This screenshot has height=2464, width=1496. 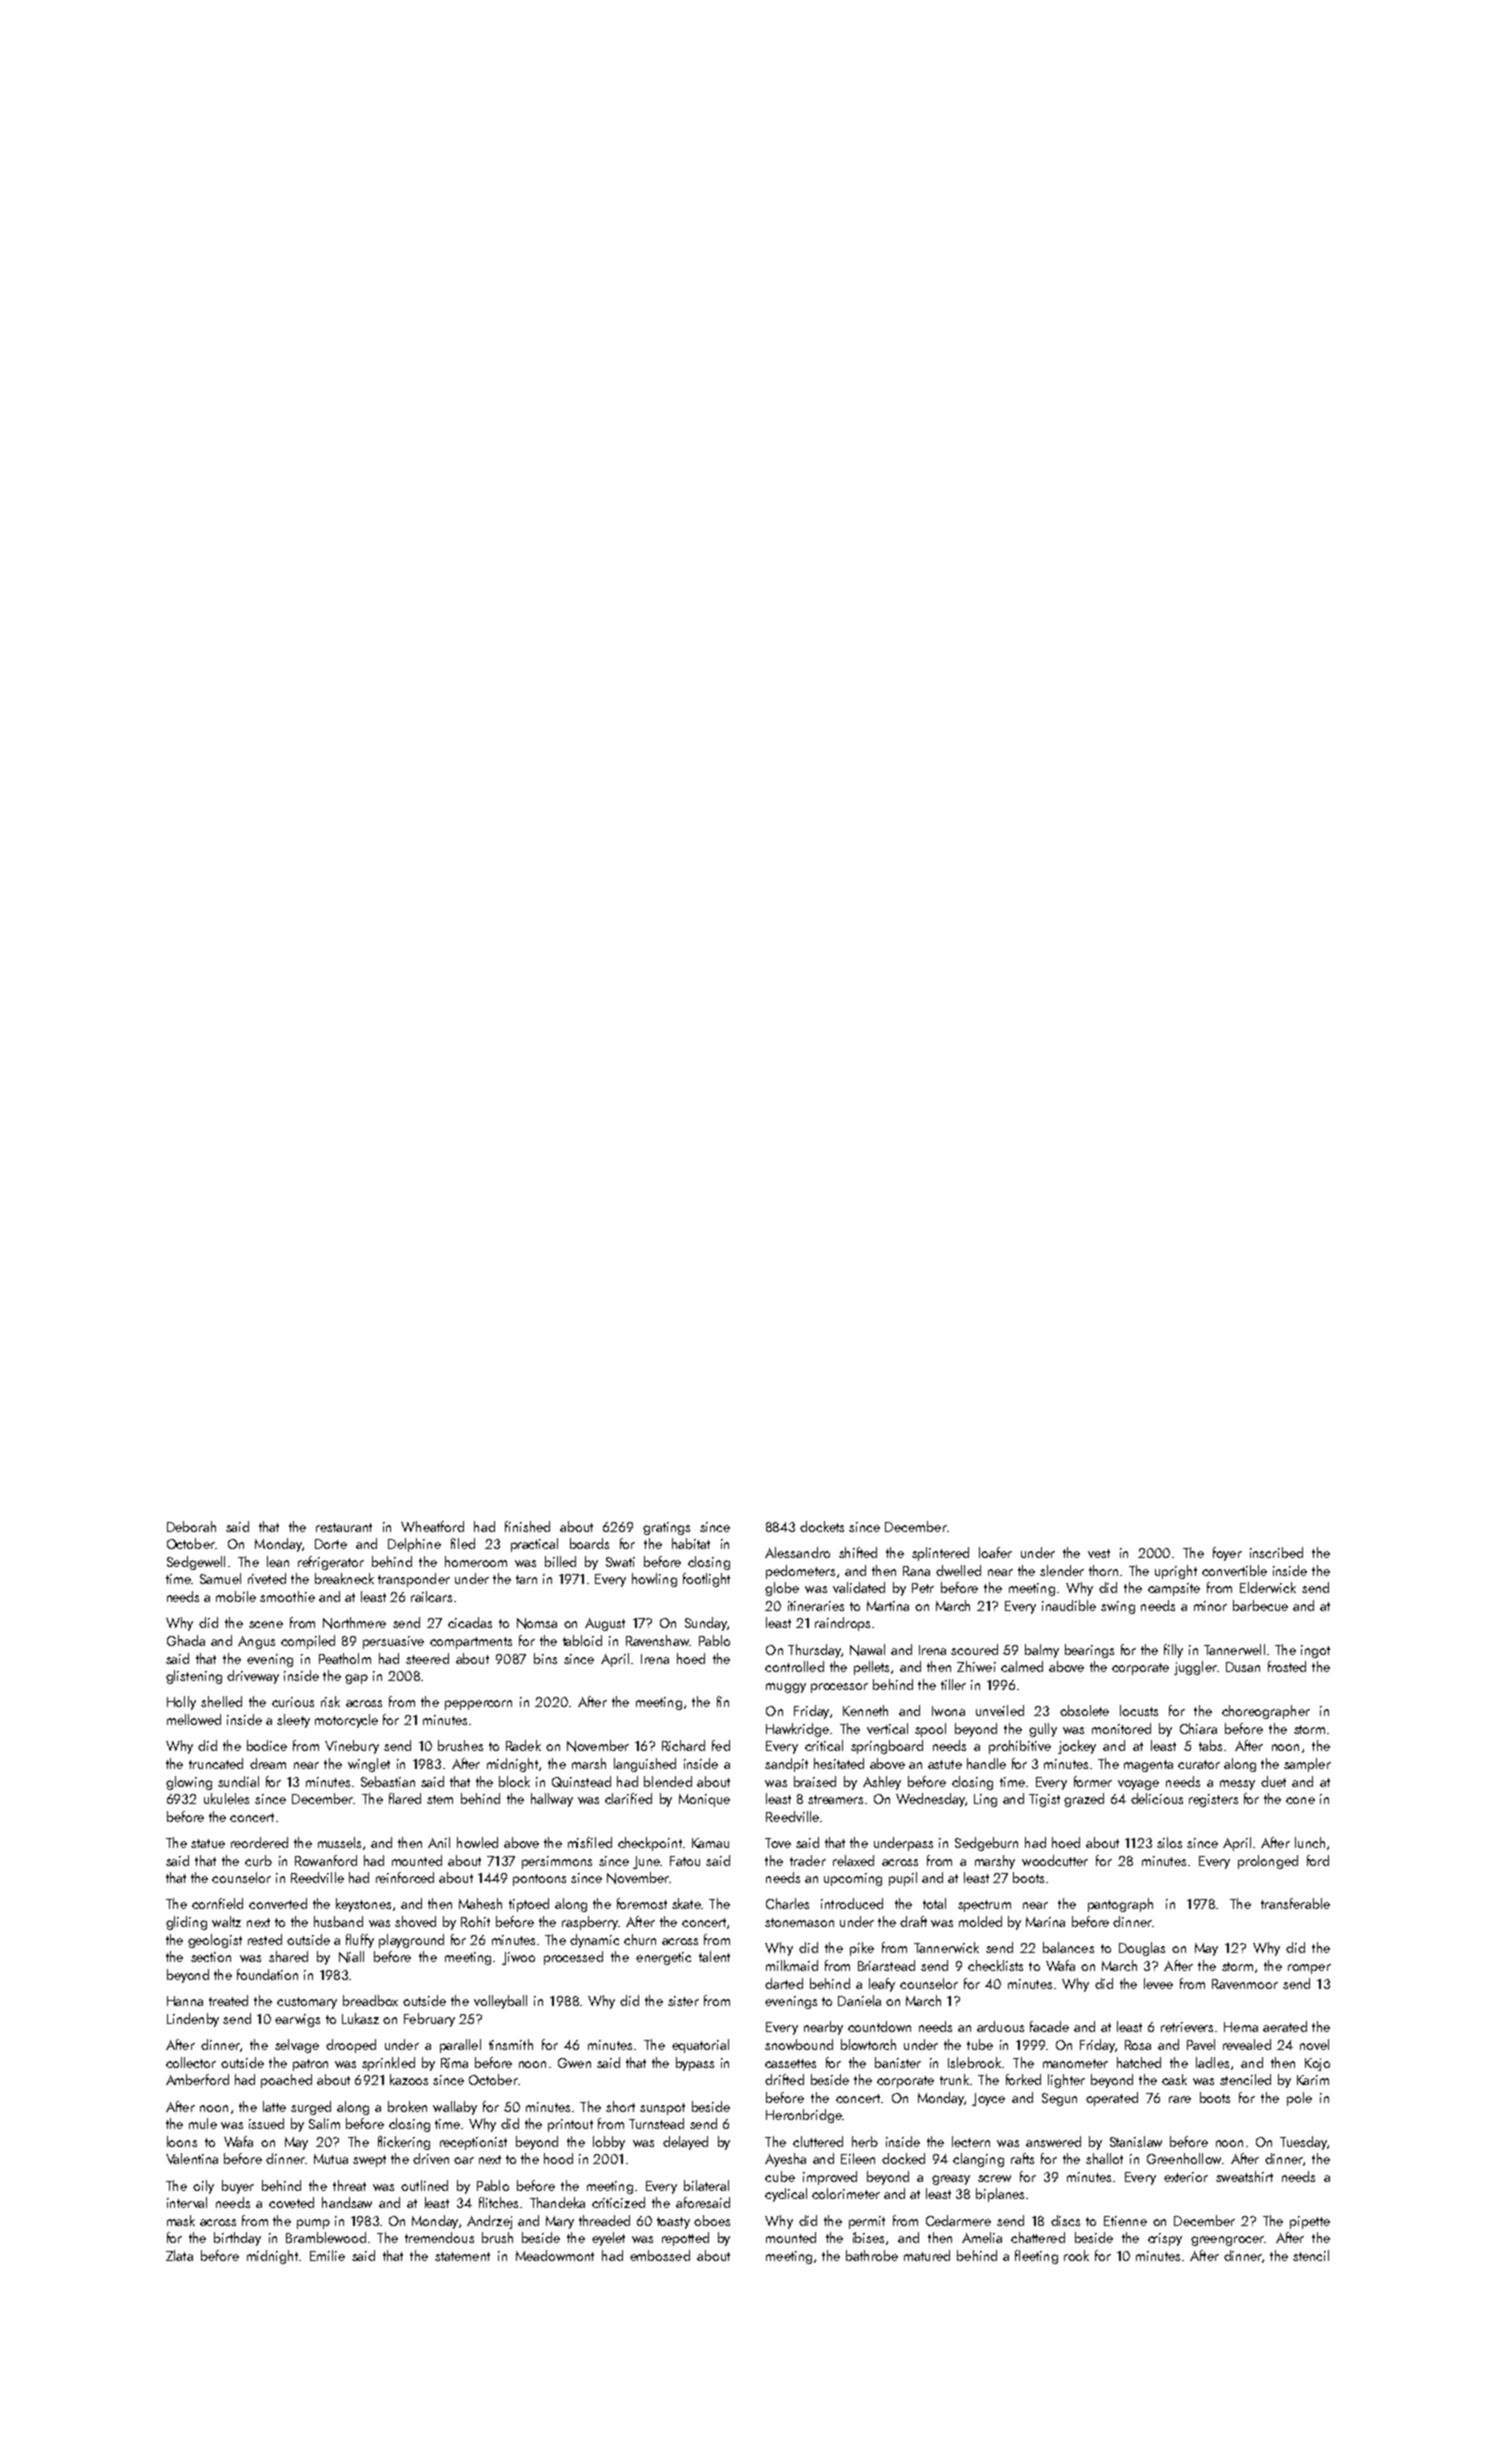 I want to click on Elderwick, so click(x=1268, y=1587).
